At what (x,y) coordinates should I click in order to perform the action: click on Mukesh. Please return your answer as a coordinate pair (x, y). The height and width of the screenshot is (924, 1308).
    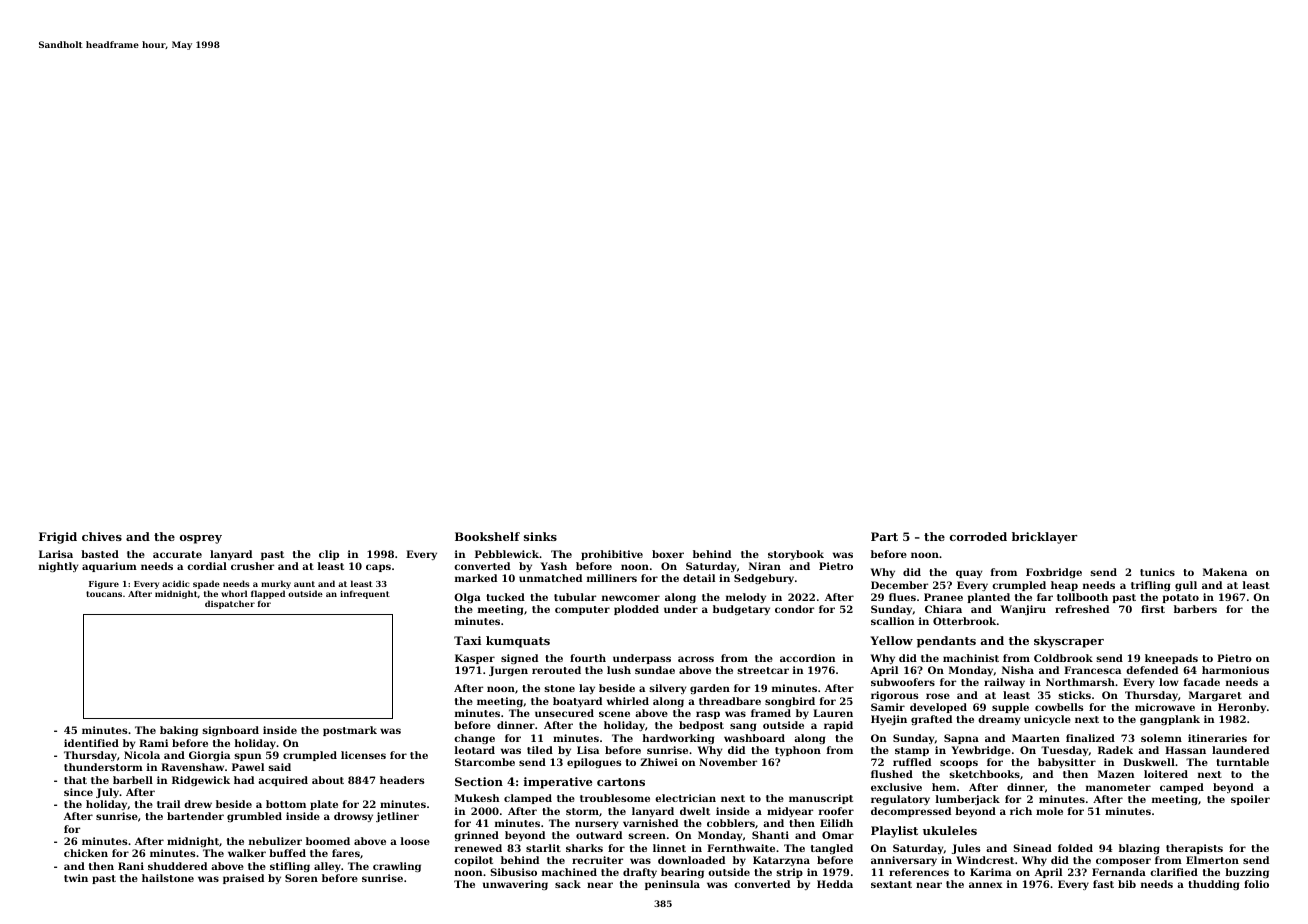
    Looking at the image, I should click on (477, 798).
